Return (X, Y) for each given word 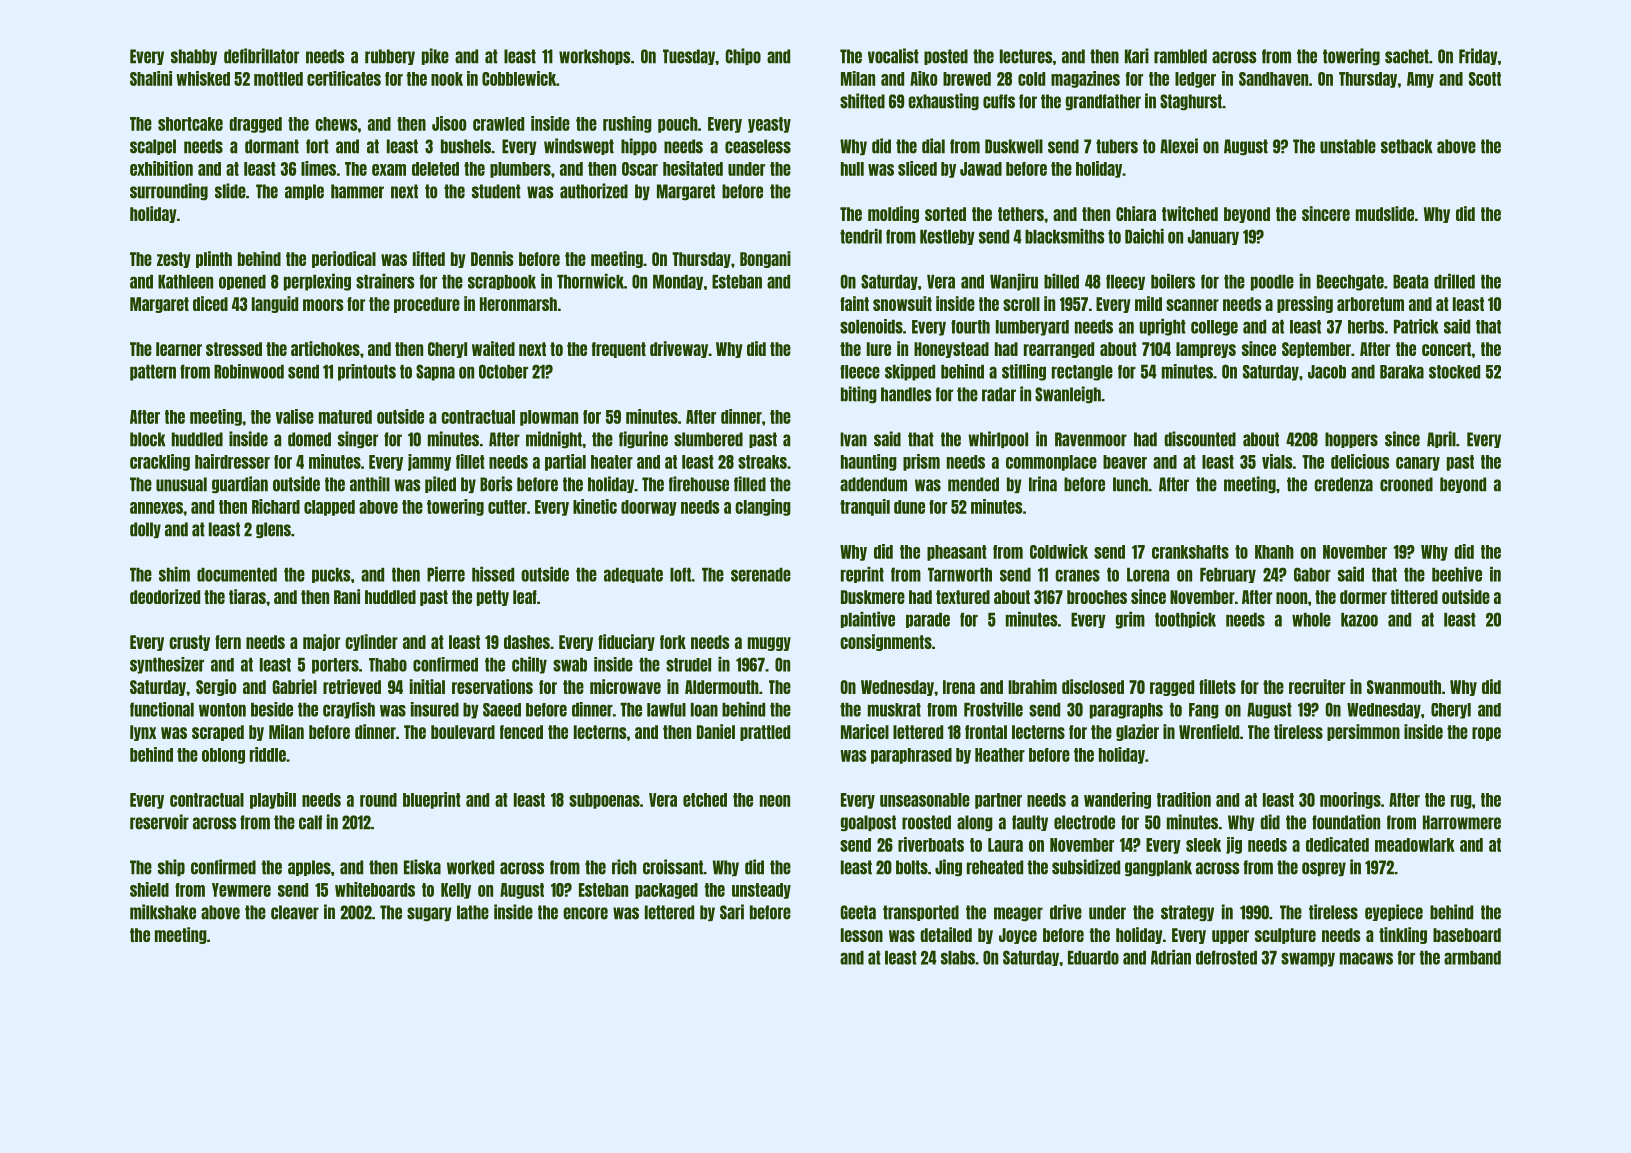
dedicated (1337, 844)
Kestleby (947, 237)
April (1441, 439)
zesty (174, 260)
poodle (1272, 283)
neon (775, 801)
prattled (765, 733)
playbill (273, 800)
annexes (156, 508)
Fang (1204, 711)
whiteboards (375, 889)
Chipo (743, 56)
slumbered (708, 439)
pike (435, 56)
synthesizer (167, 665)
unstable (1348, 146)
